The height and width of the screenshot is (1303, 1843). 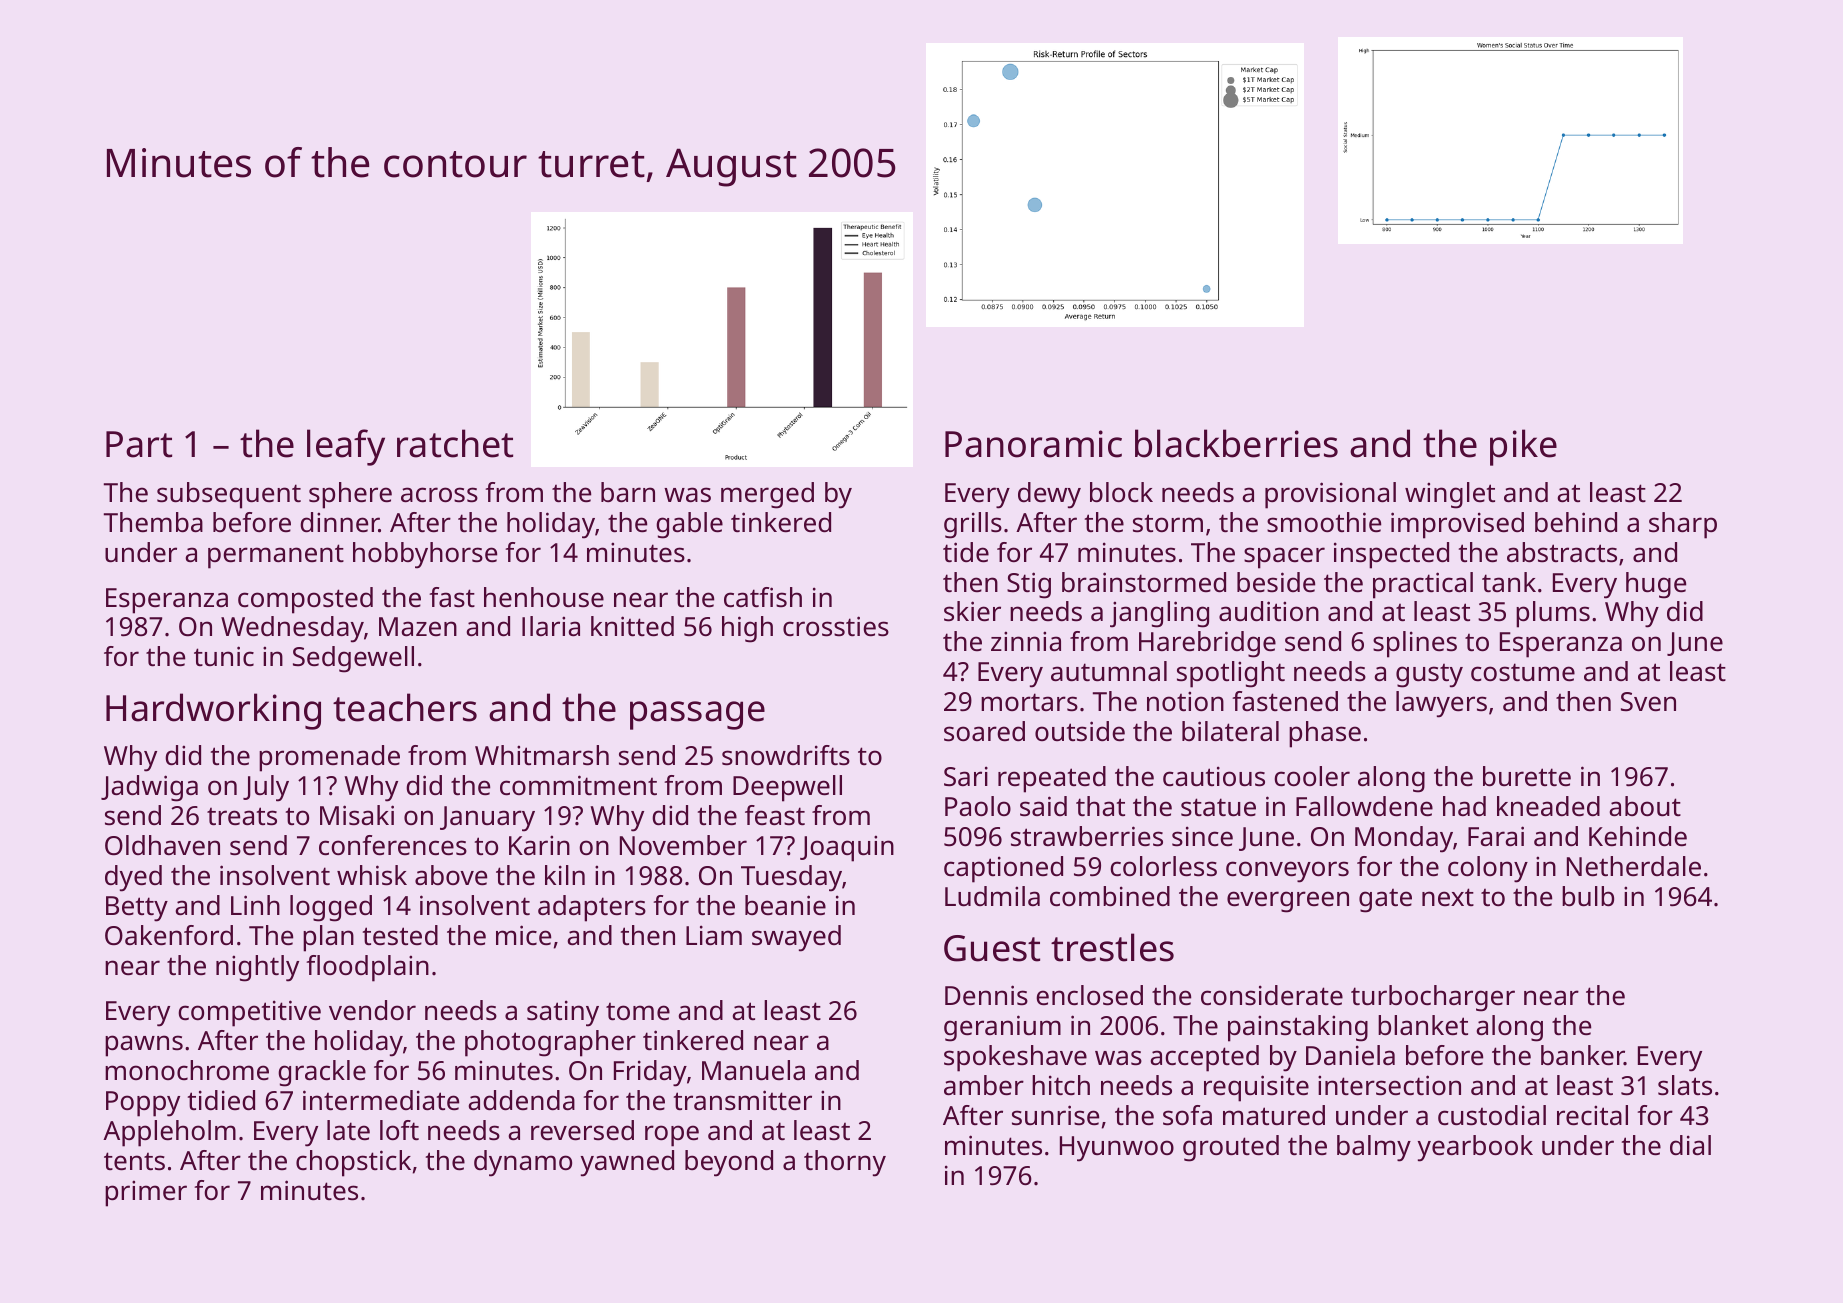 What do you see at coordinates (847, 848) in the screenshot?
I see `Joaquin` at bounding box center [847, 848].
